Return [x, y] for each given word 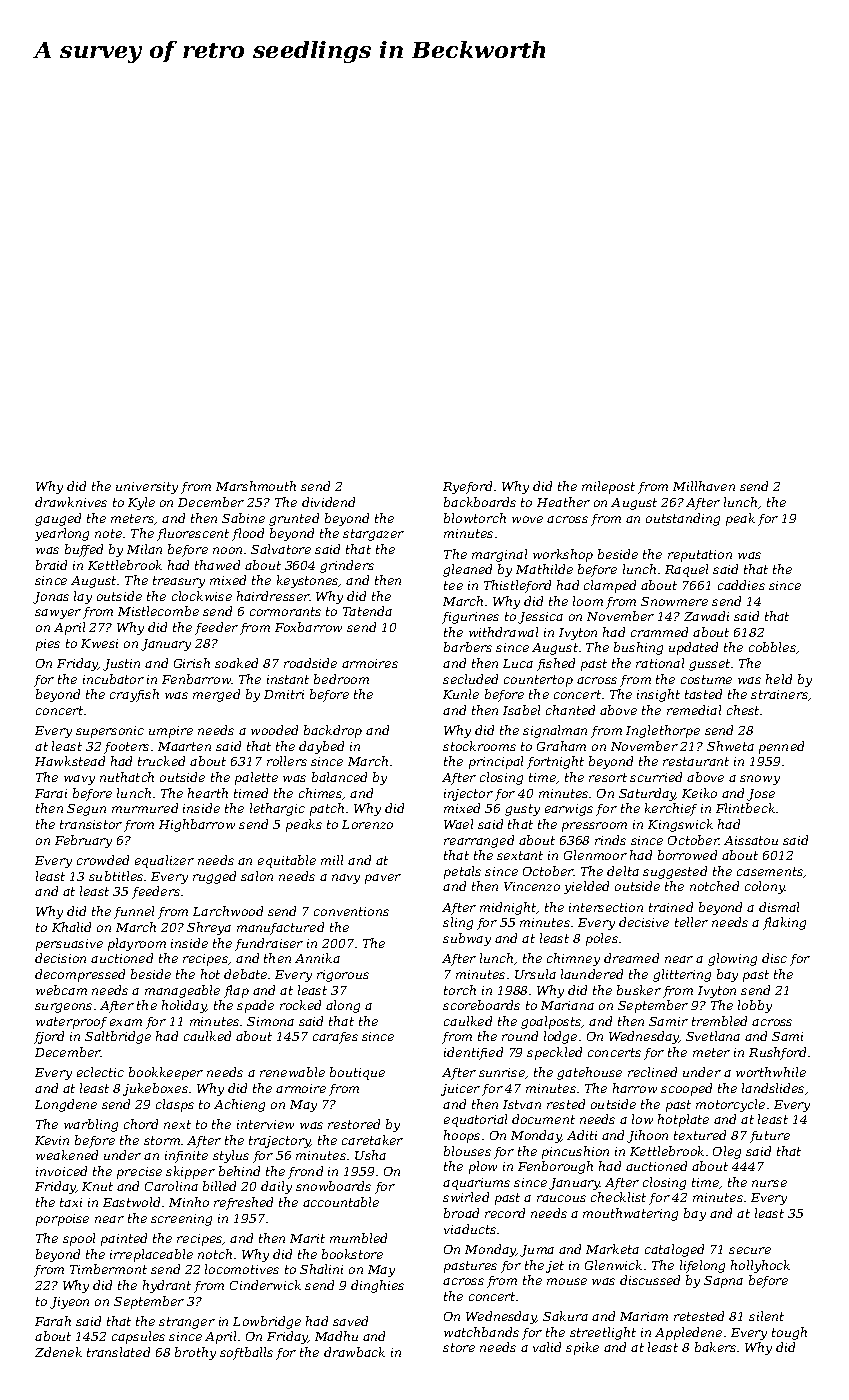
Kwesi [99, 643]
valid [547, 1347]
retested [699, 1316]
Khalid [71, 927]
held [779, 679]
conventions [351, 911]
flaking [784, 923]
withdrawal [503, 632]
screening [181, 1220]
